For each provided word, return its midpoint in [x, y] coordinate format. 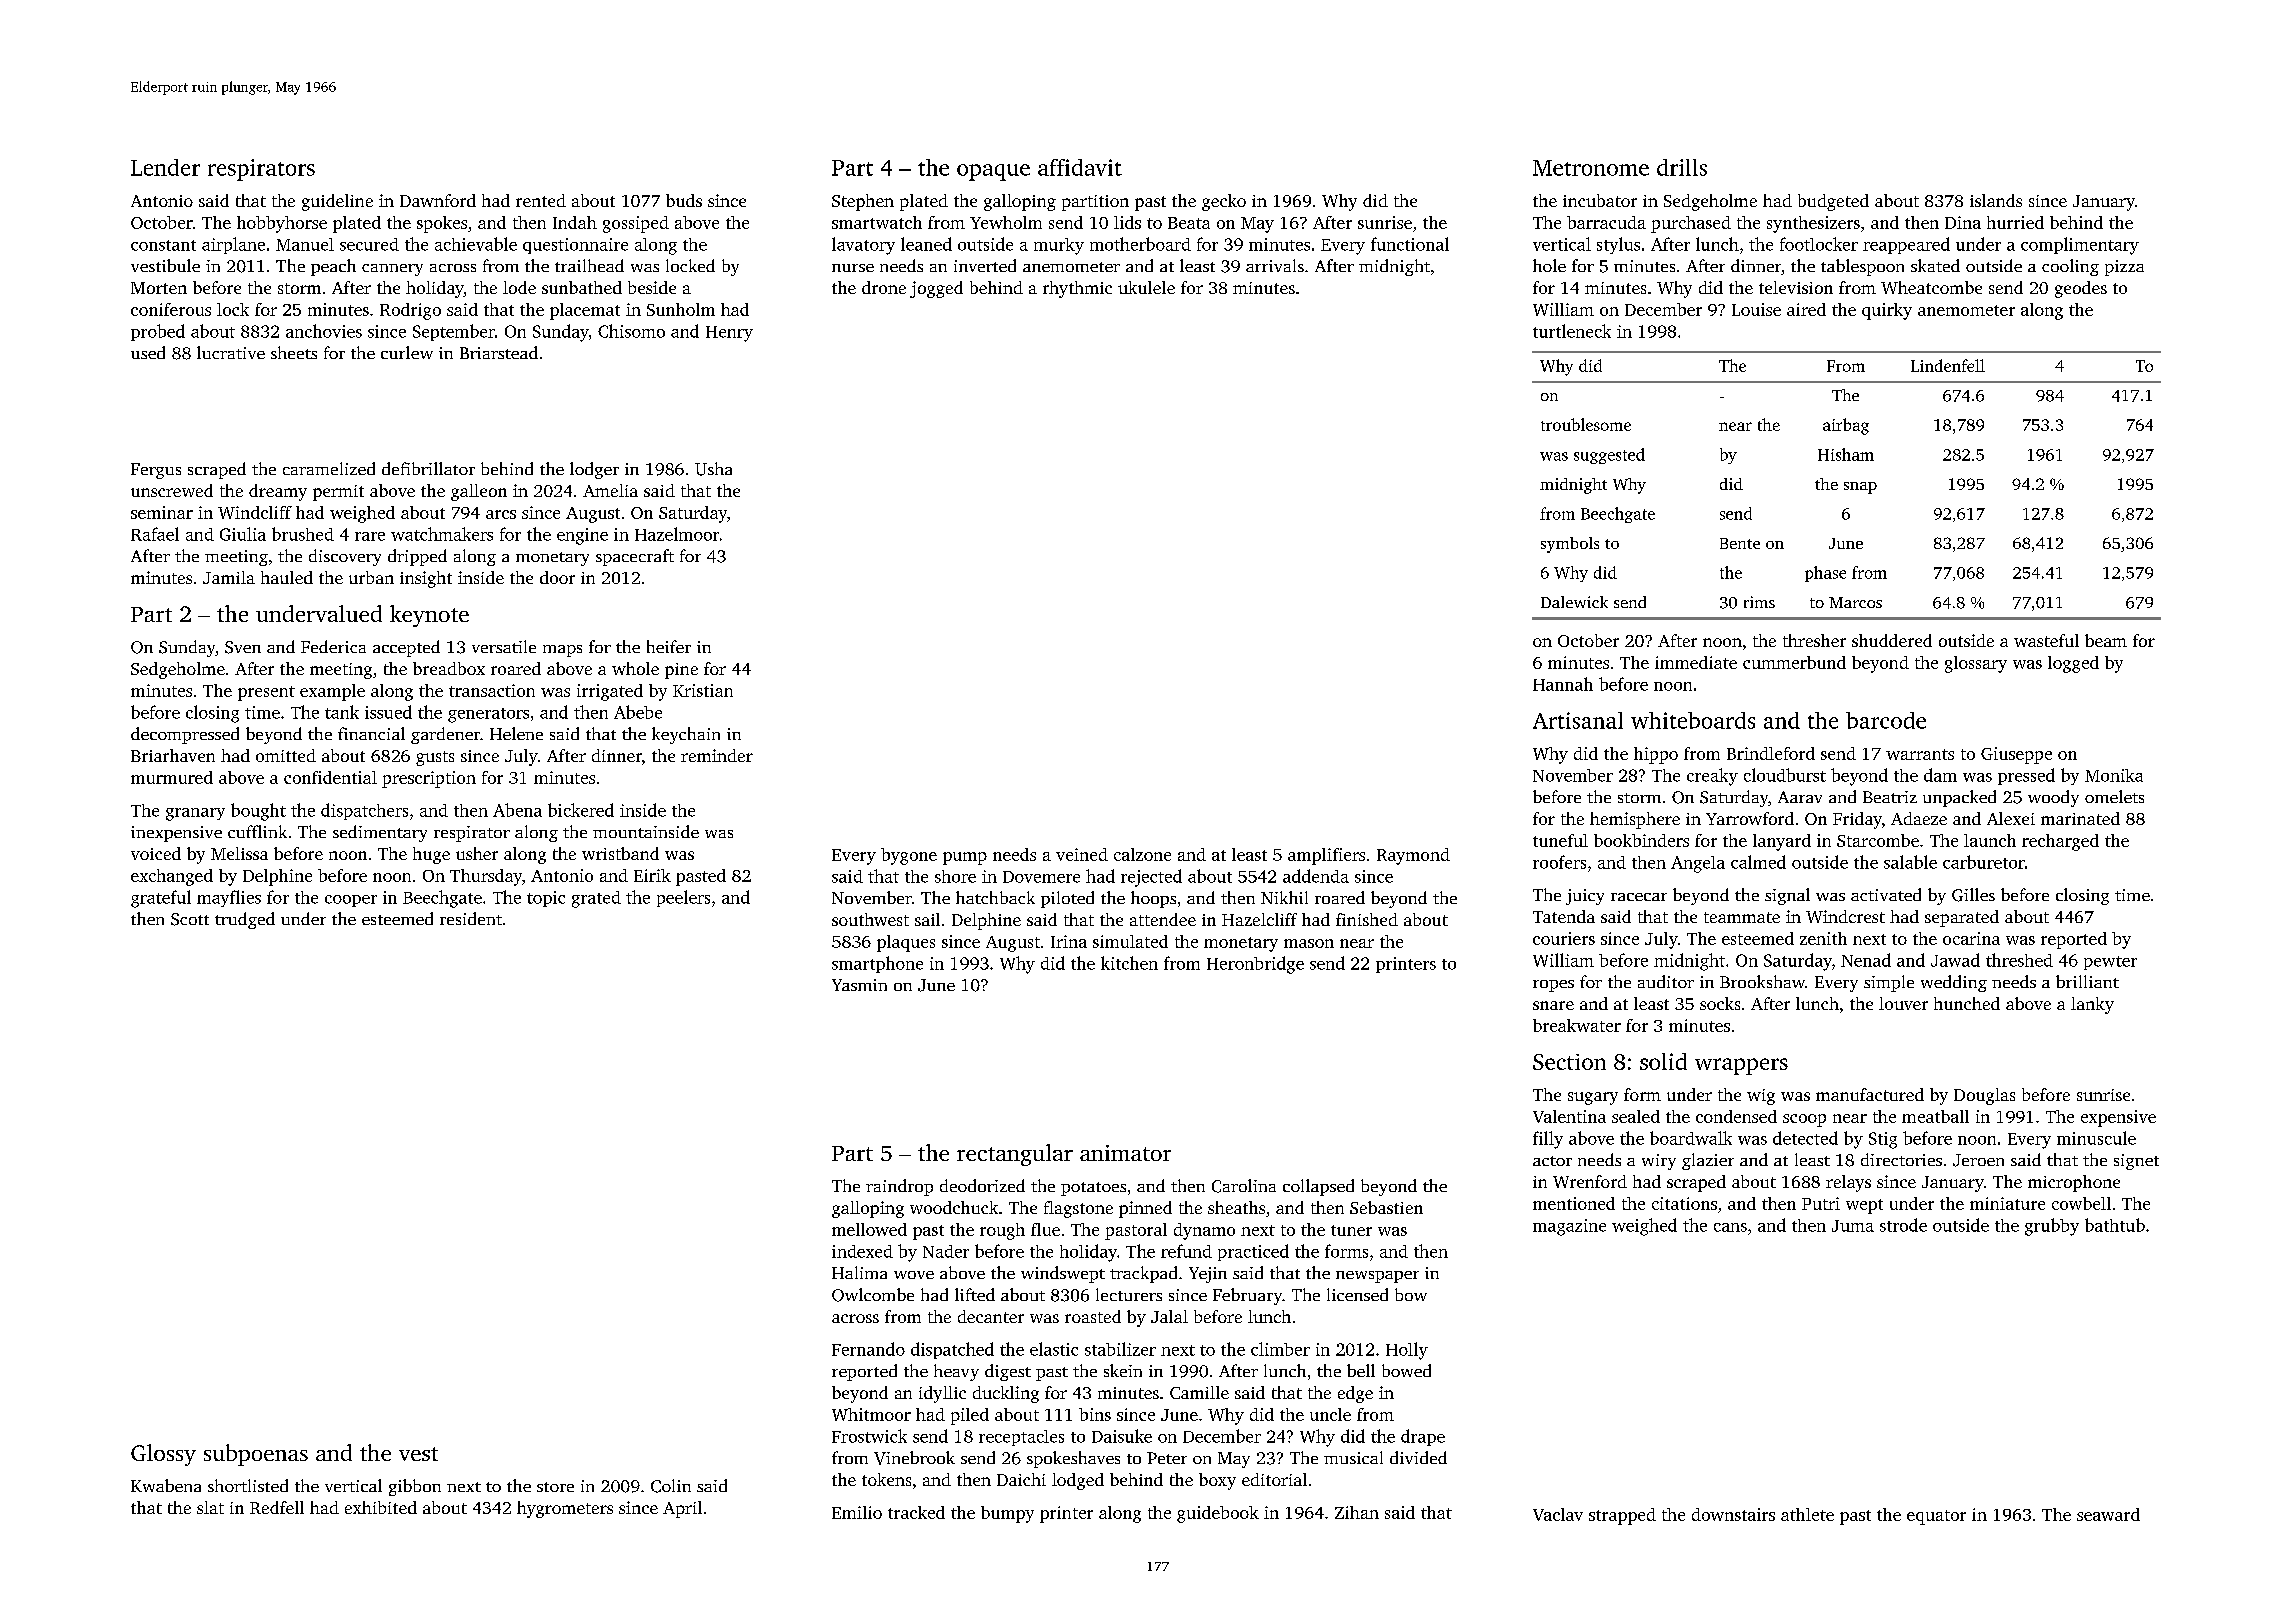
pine [681, 671]
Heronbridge [1255, 965]
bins [1095, 1414]
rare [370, 536]
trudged [245, 920]
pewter [2110, 963]
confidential [330, 777]
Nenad [1866, 960]
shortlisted [248, 1485]
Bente [1740, 543]
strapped [1622, 1516]
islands [1996, 200]
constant [163, 245]
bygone [909, 856]
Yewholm [1006, 222]
